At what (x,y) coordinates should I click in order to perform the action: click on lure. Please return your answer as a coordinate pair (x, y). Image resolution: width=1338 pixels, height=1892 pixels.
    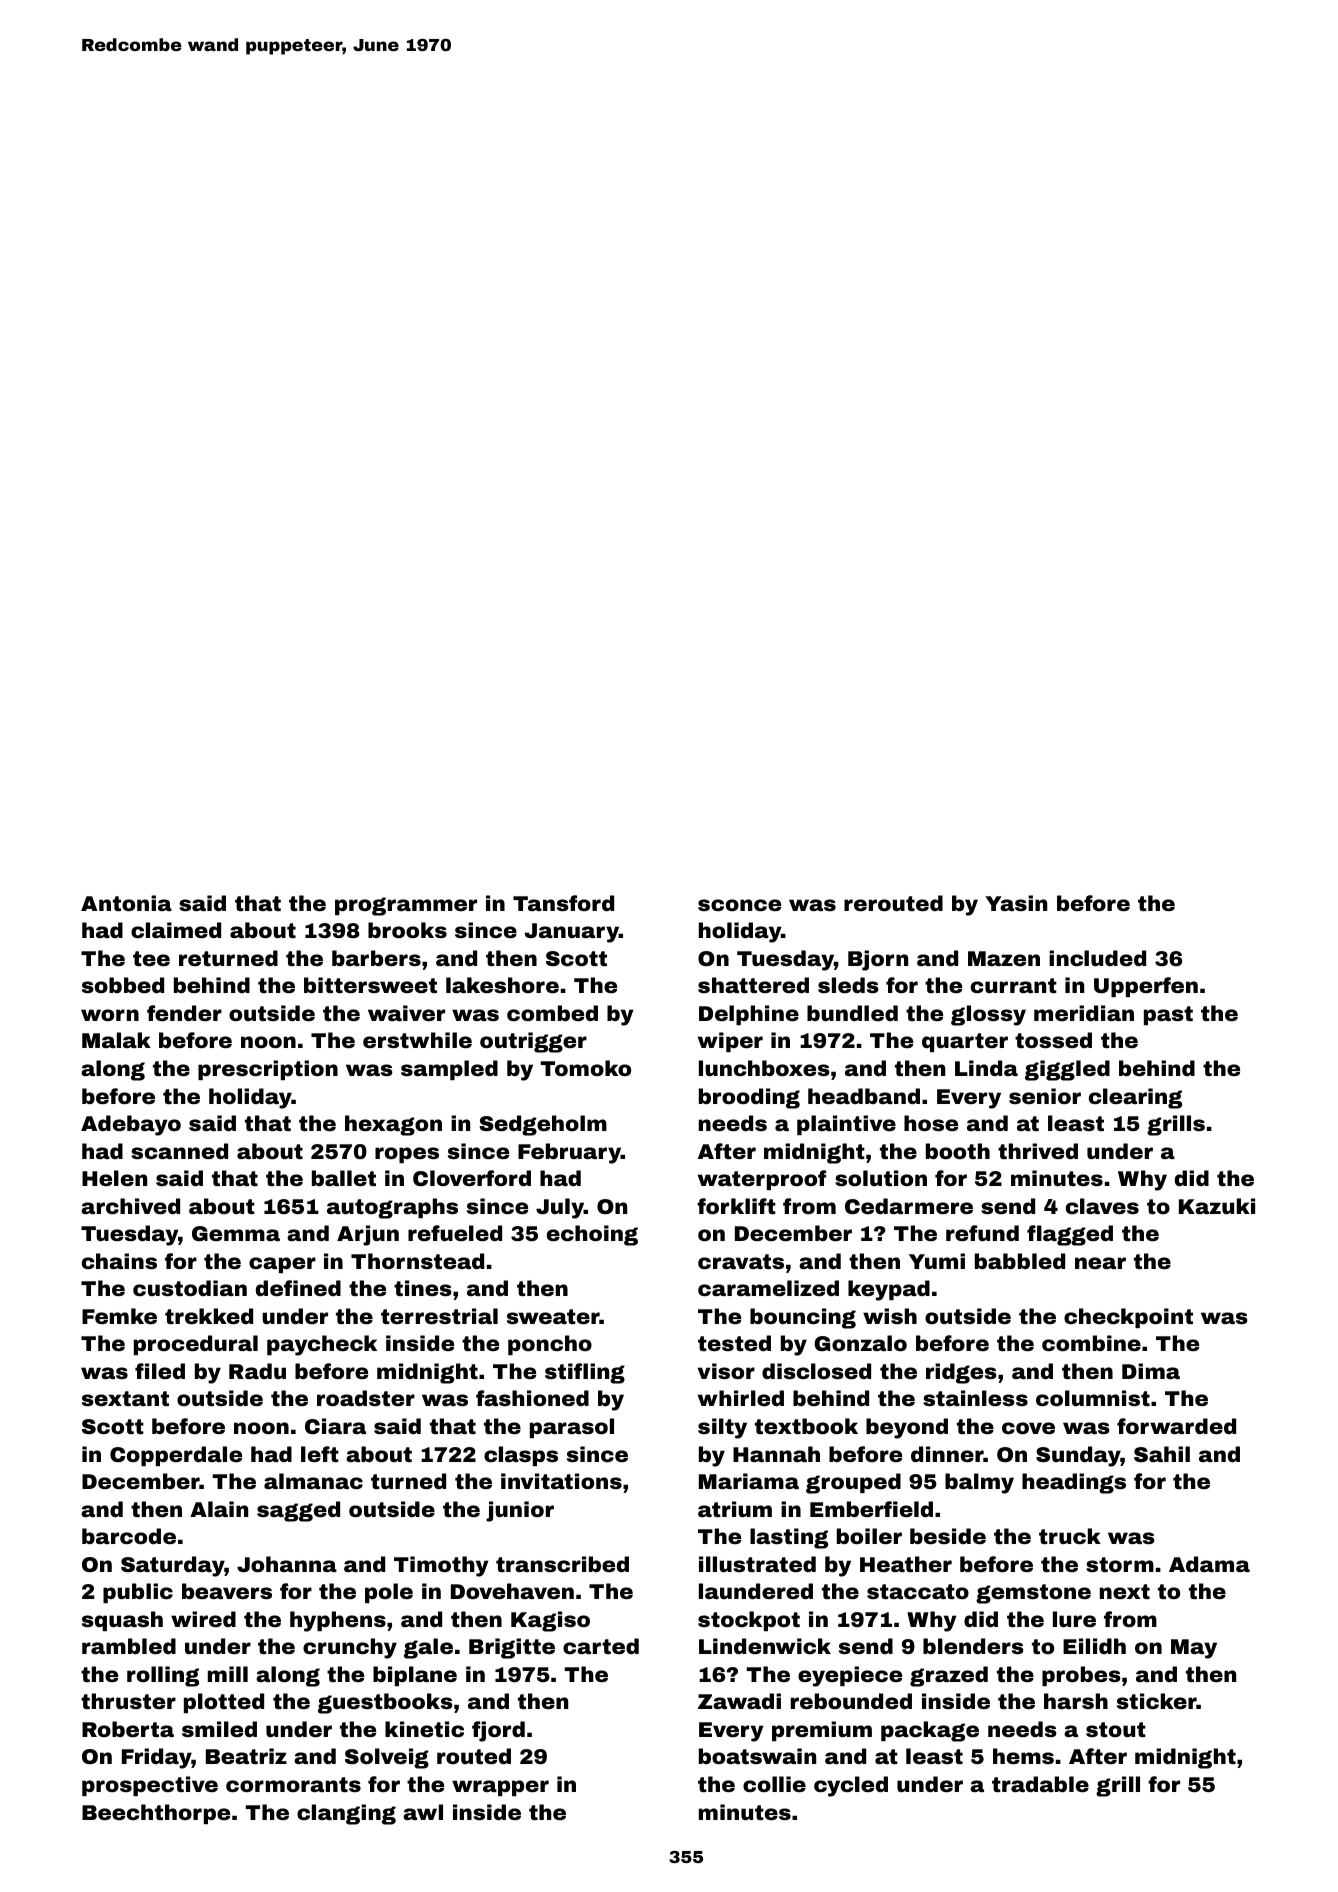
    Looking at the image, I should click on (1074, 1619).
